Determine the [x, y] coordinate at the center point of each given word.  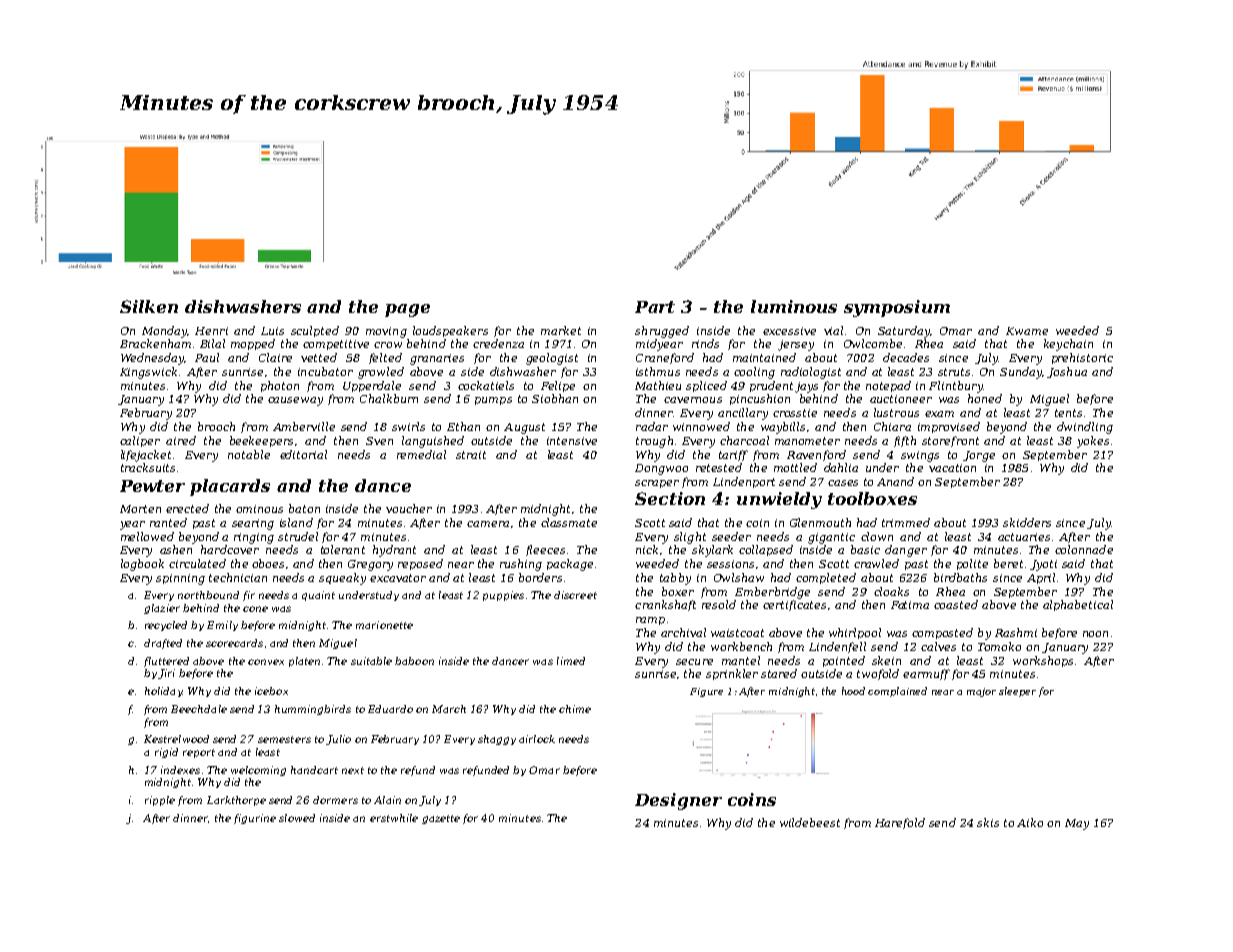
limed [571, 661]
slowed [297, 818]
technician [238, 577]
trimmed [906, 522]
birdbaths [960, 577]
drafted [163, 644]
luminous [794, 306]
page [407, 310]
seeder [731, 536]
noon [1095, 634]
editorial [303, 454]
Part [655, 307]
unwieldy [779, 500]
